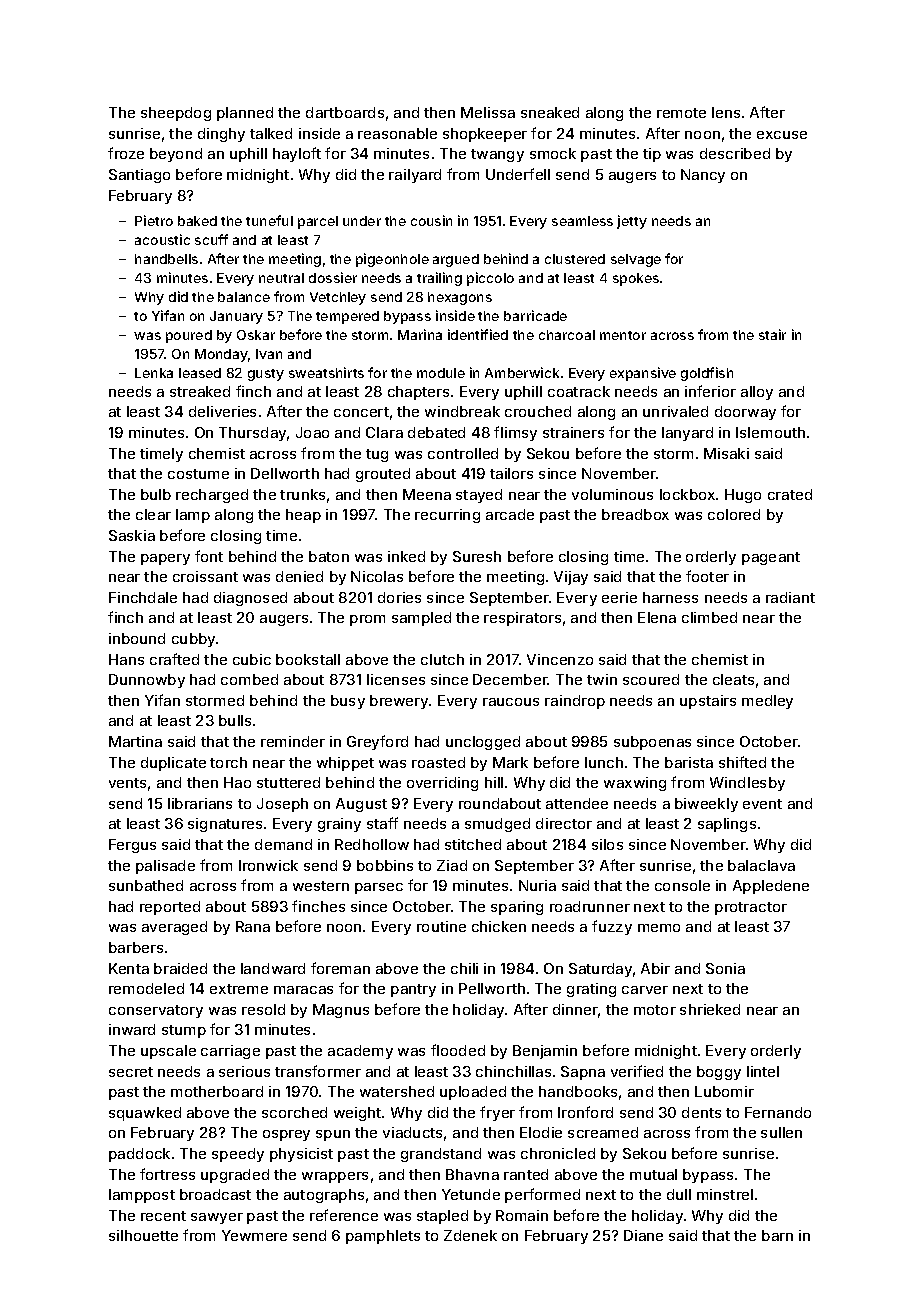 This screenshot has width=924, height=1308. I want to click on scoured, so click(651, 679).
